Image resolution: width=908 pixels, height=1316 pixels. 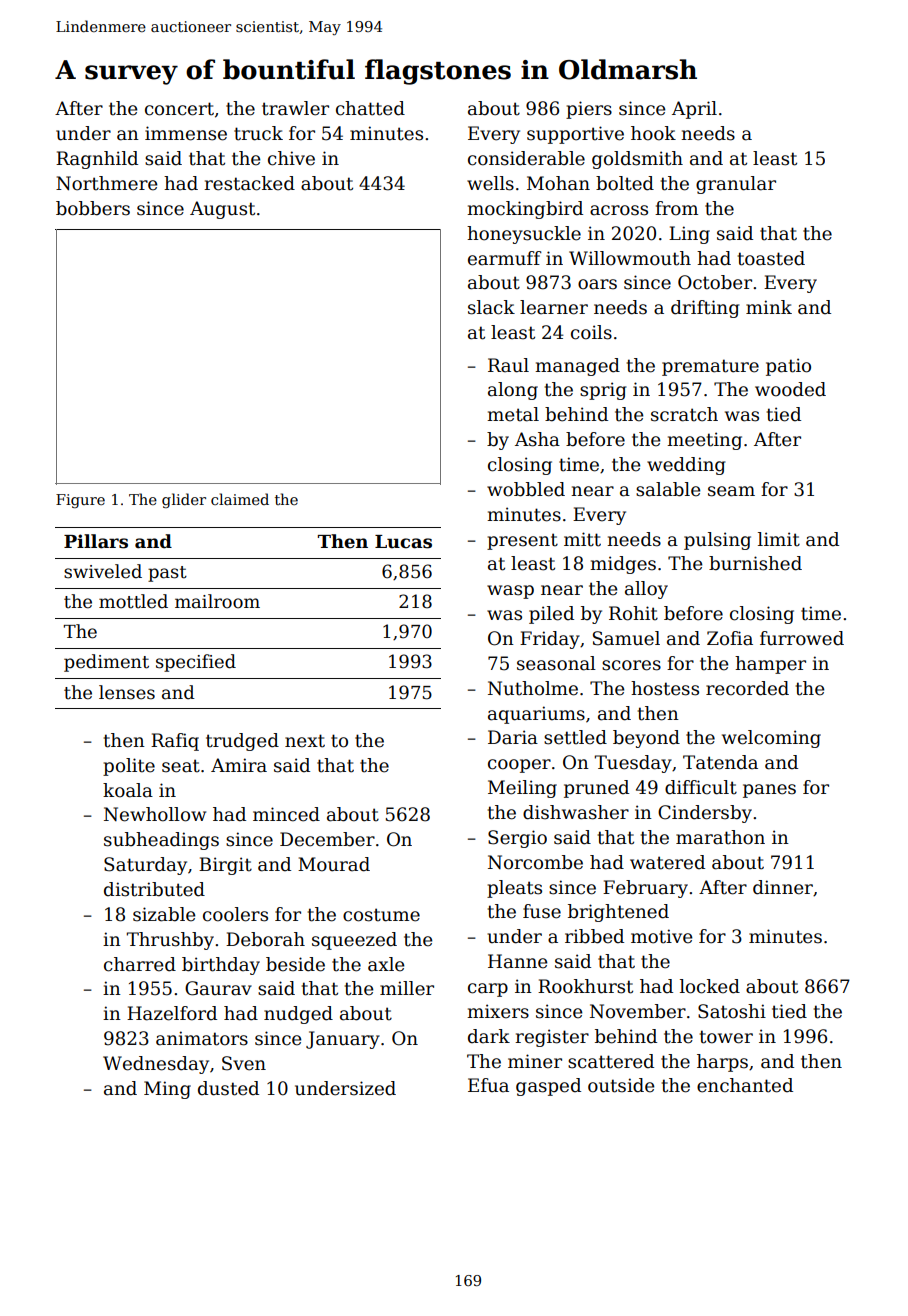 What do you see at coordinates (242, 742) in the screenshot?
I see `trudged` at bounding box center [242, 742].
